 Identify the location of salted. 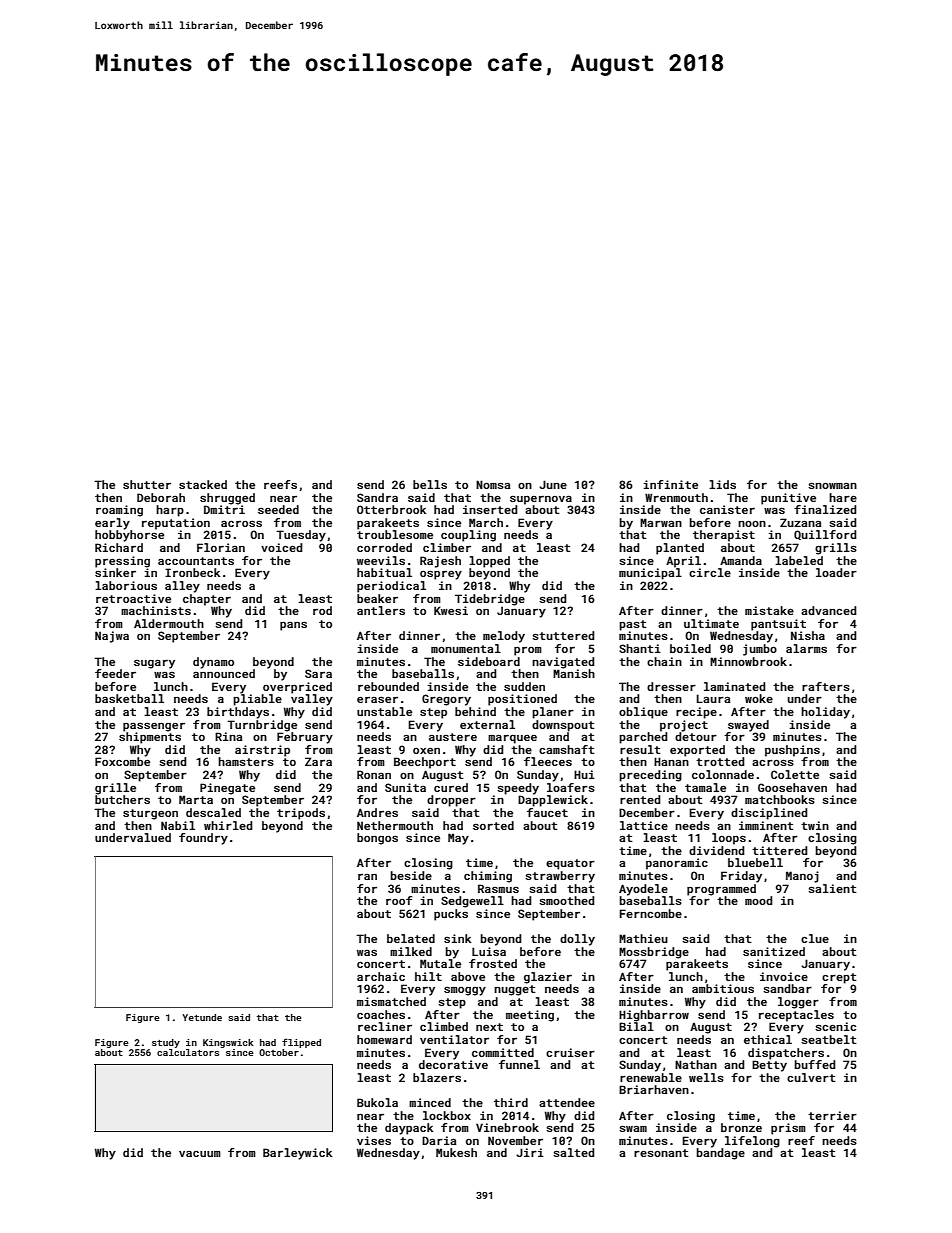
(573, 1152).
